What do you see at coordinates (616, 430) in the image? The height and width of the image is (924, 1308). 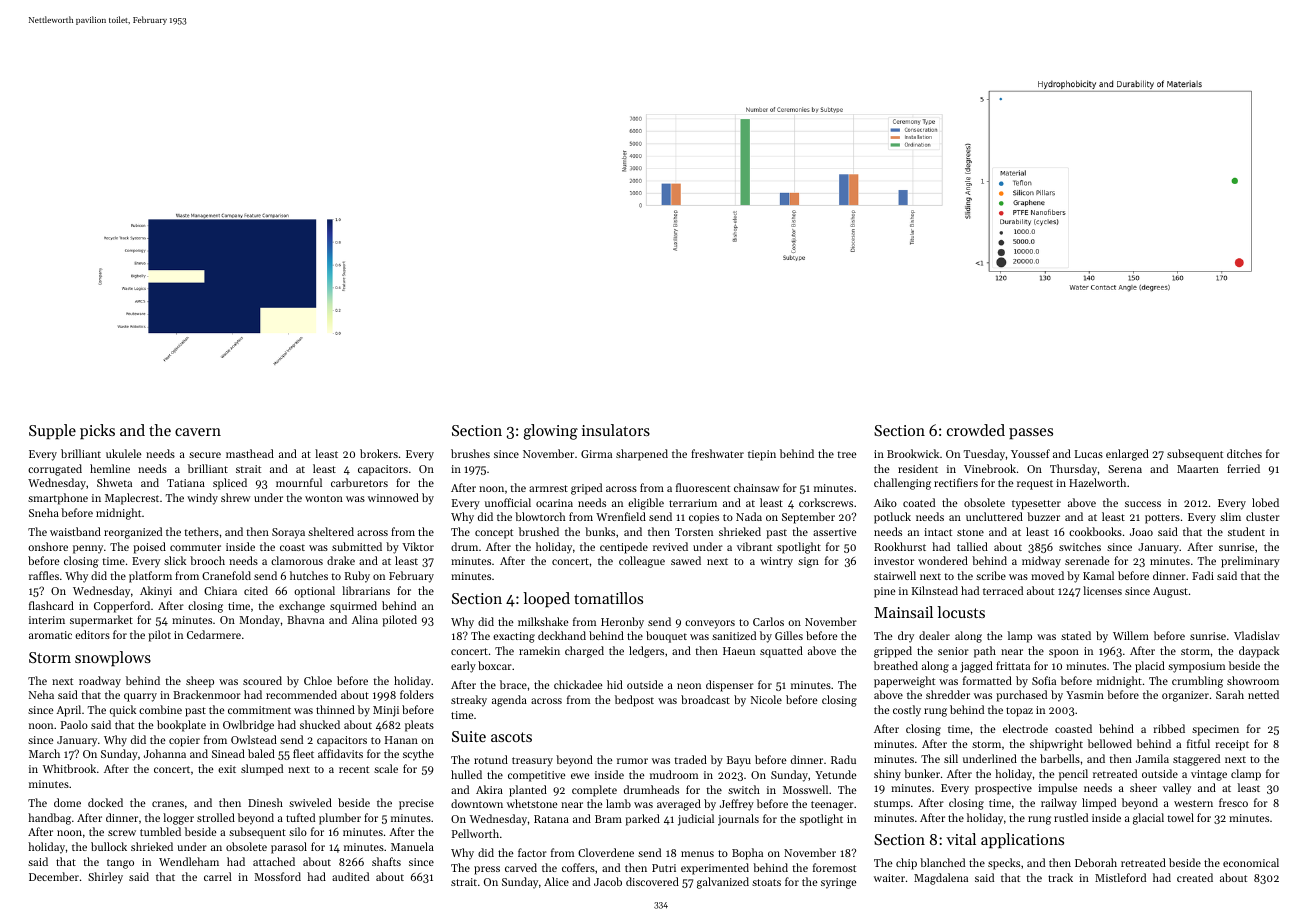 I see `insulators` at bounding box center [616, 430].
